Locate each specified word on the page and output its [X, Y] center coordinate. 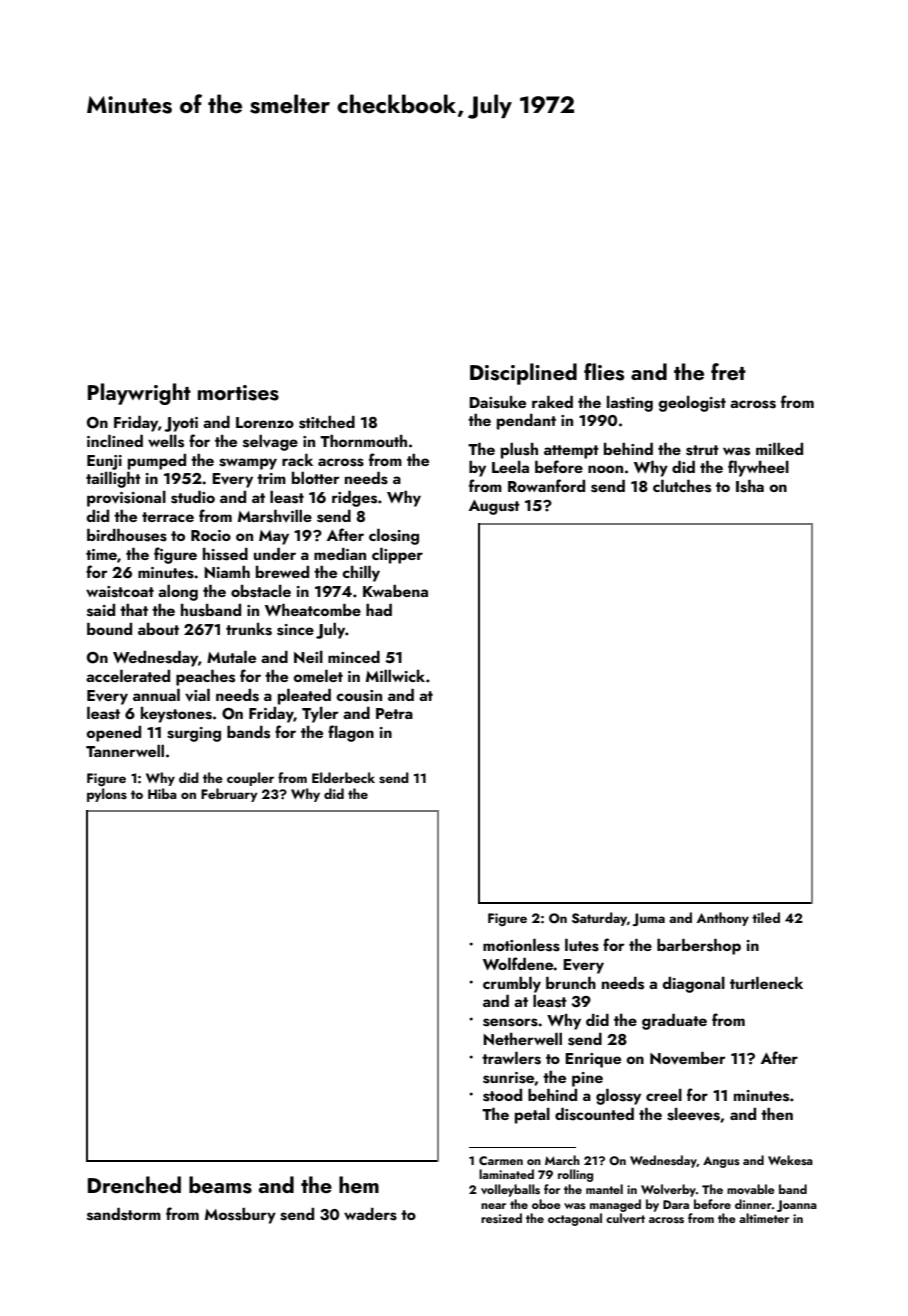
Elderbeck [343, 777]
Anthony [723, 919]
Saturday [599, 919]
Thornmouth [363, 441]
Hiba [162, 793]
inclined [115, 441]
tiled [766, 917]
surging [194, 734]
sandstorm [124, 1214]
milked [779, 449]
